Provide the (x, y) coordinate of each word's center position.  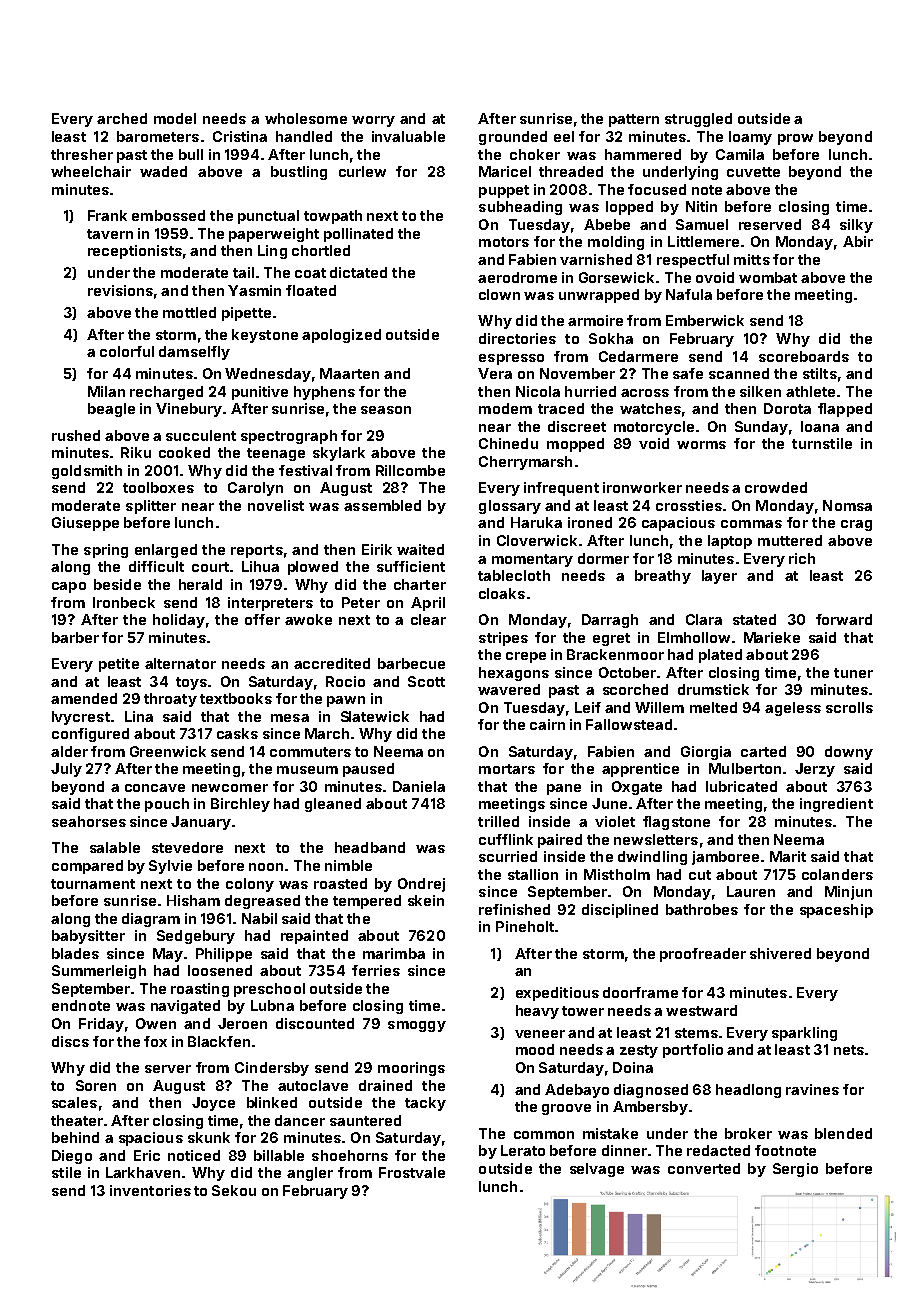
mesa (290, 718)
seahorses (89, 821)
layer (719, 577)
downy (849, 753)
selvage (597, 1170)
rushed (76, 435)
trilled (498, 821)
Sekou (234, 1190)
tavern (110, 234)
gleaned (333, 805)
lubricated (741, 786)
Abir (858, 241)
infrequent (561, 489)
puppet (504, 191)
